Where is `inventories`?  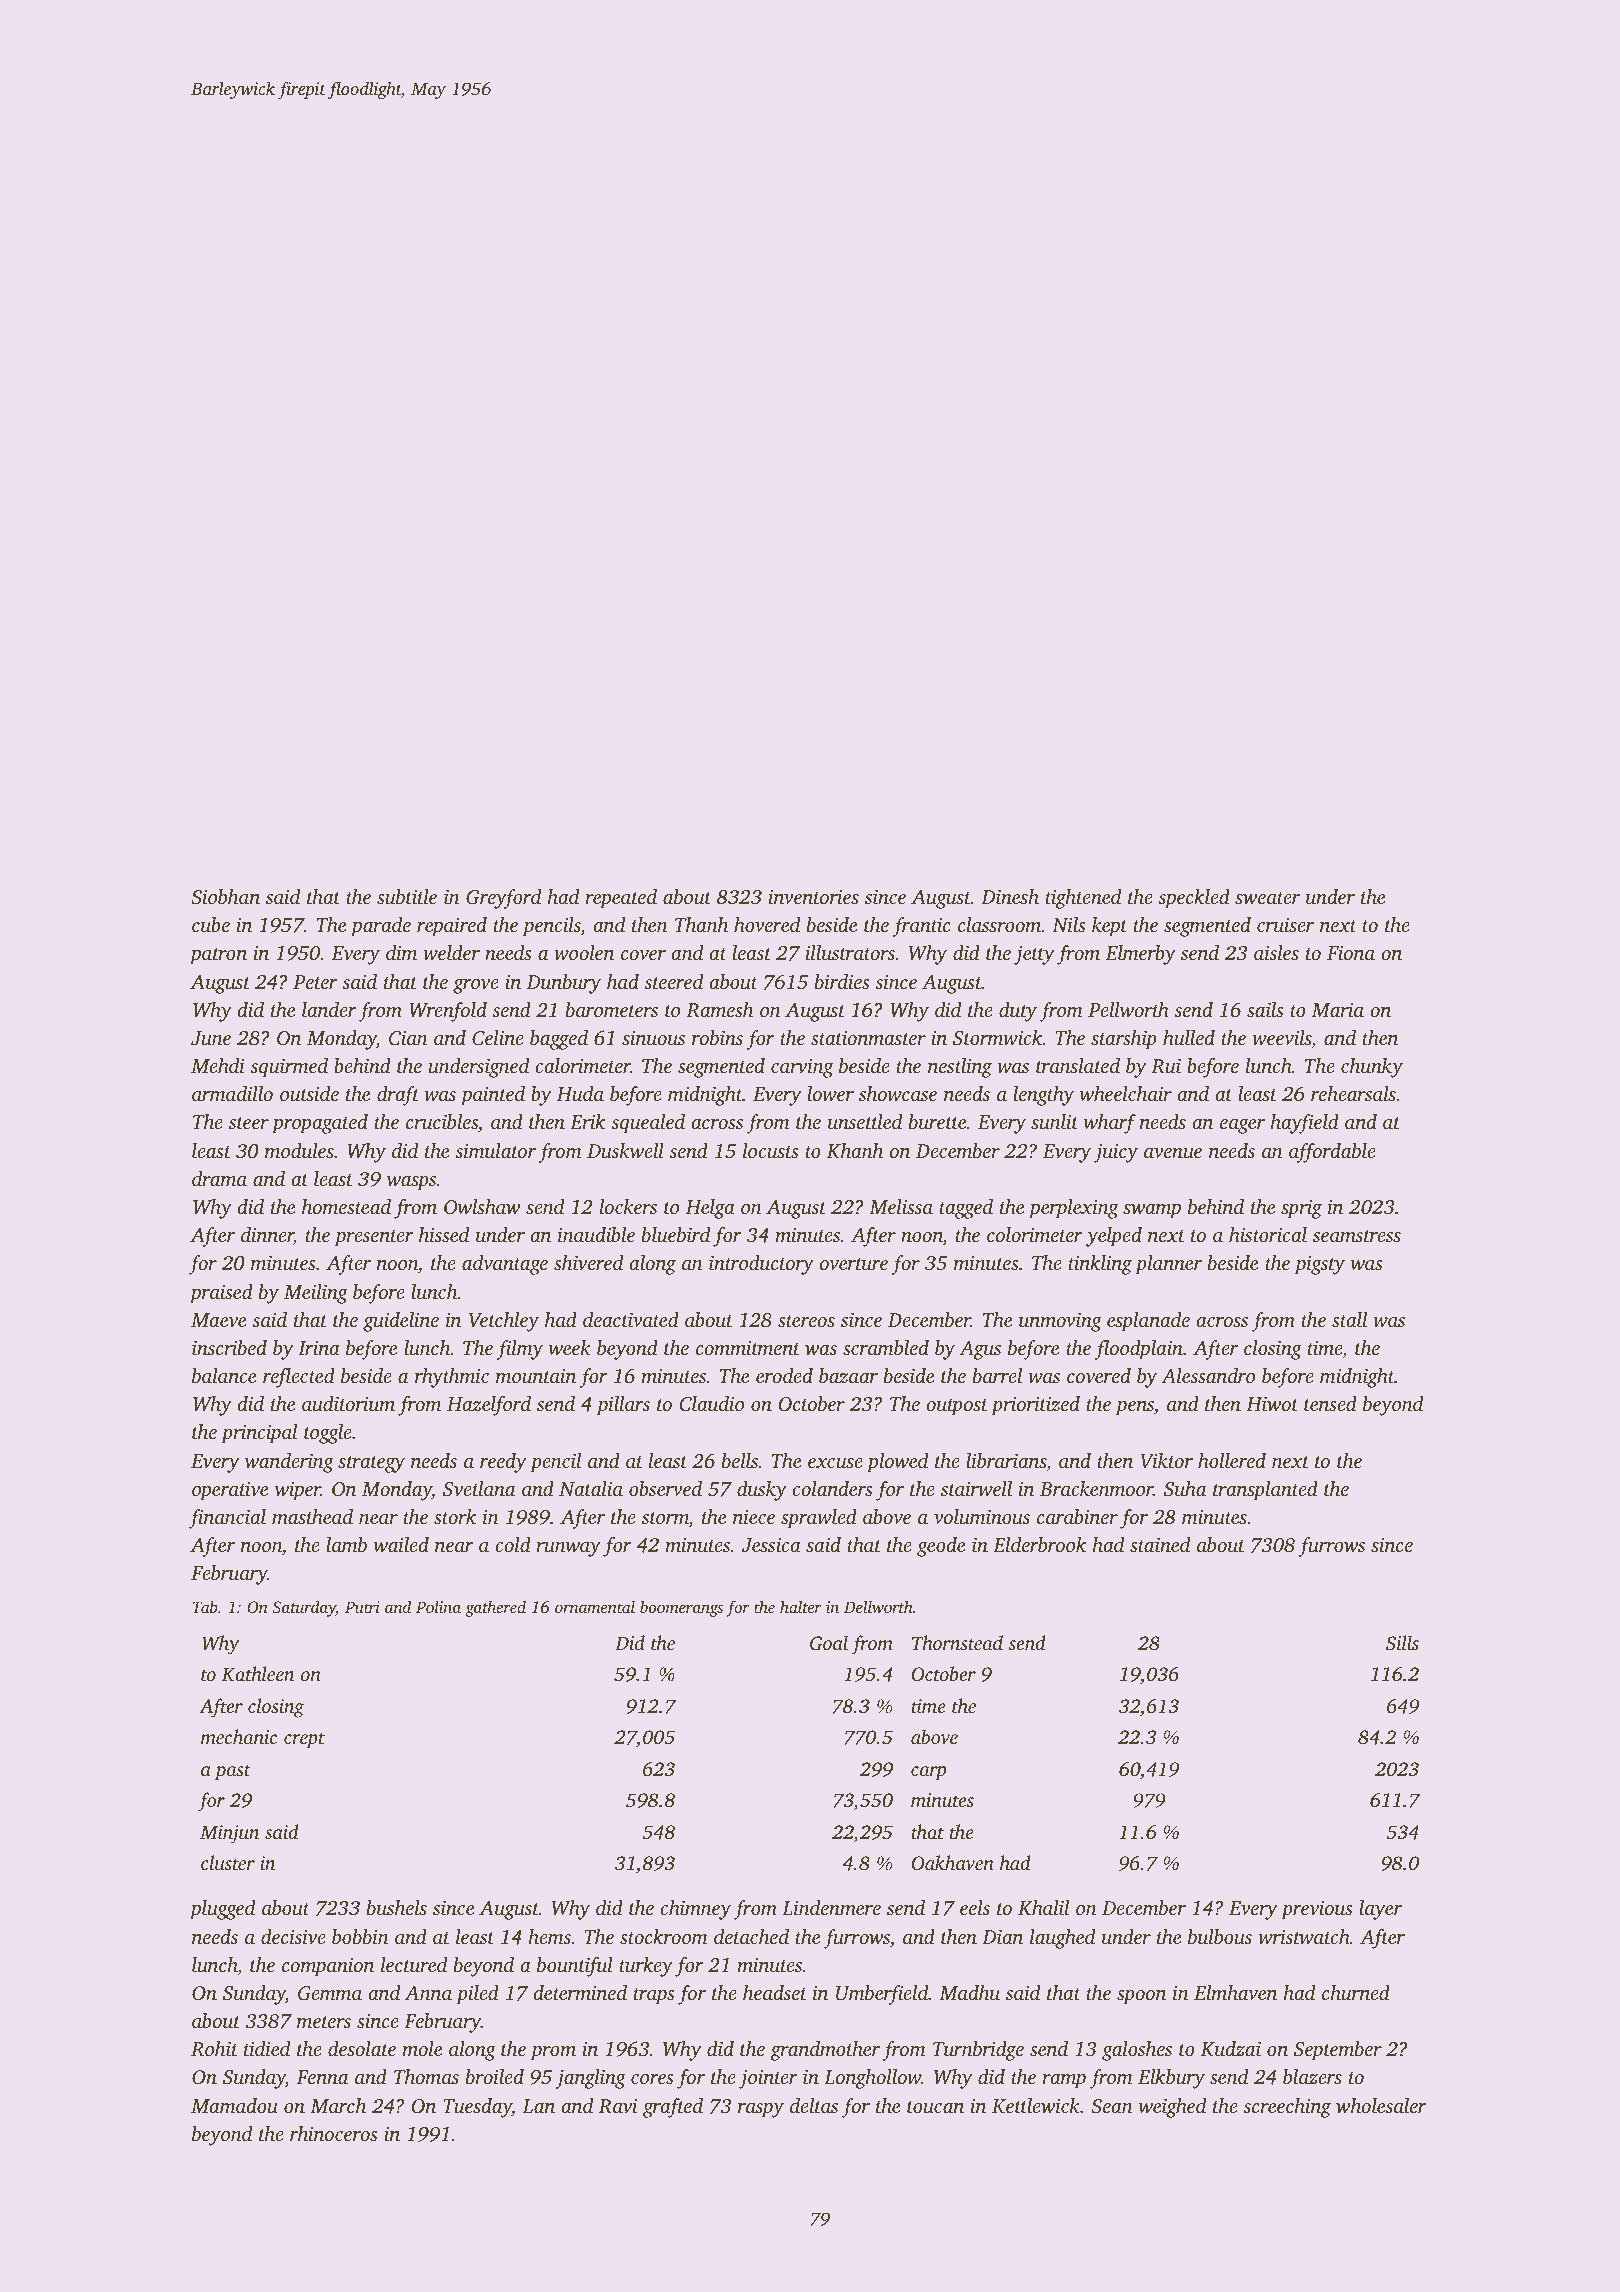
inventories is located at coordinates (814, 897).
